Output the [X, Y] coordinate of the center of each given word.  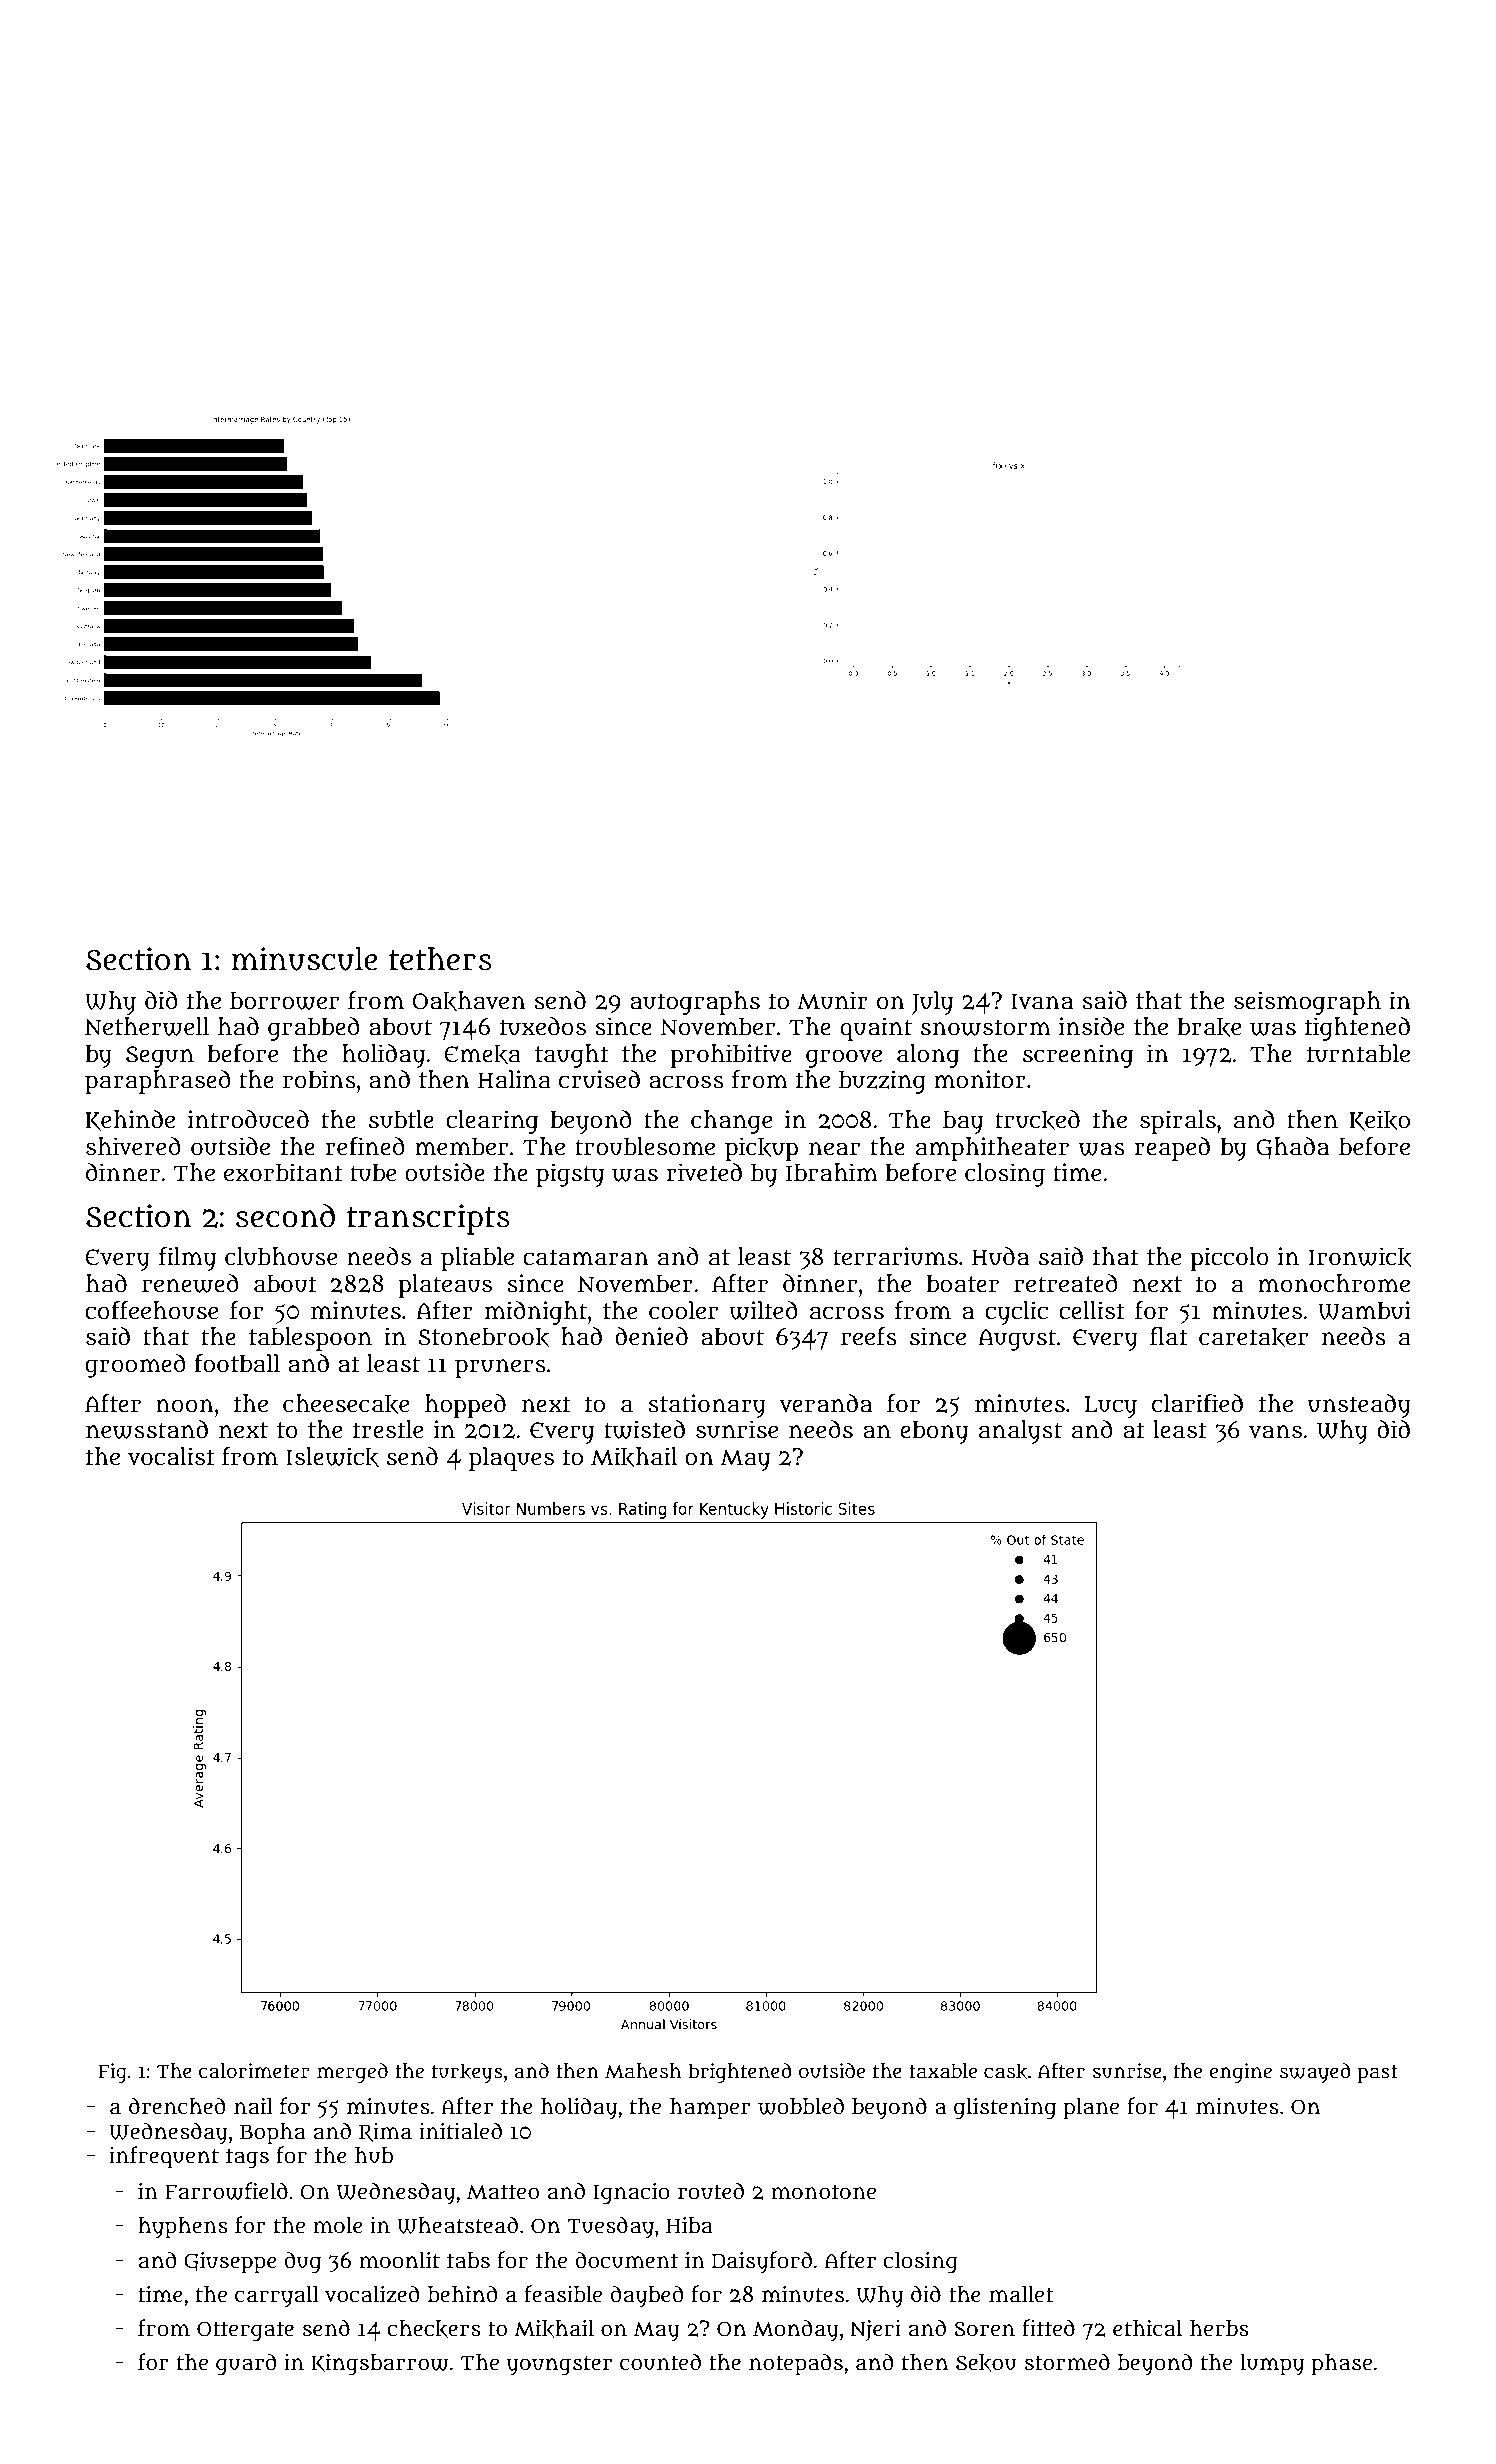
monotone [823, 2192]
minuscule [304, 959]
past [1377, 2074]
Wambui [1364, 1310]
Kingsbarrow [380, 2365]
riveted [704, 1172]
